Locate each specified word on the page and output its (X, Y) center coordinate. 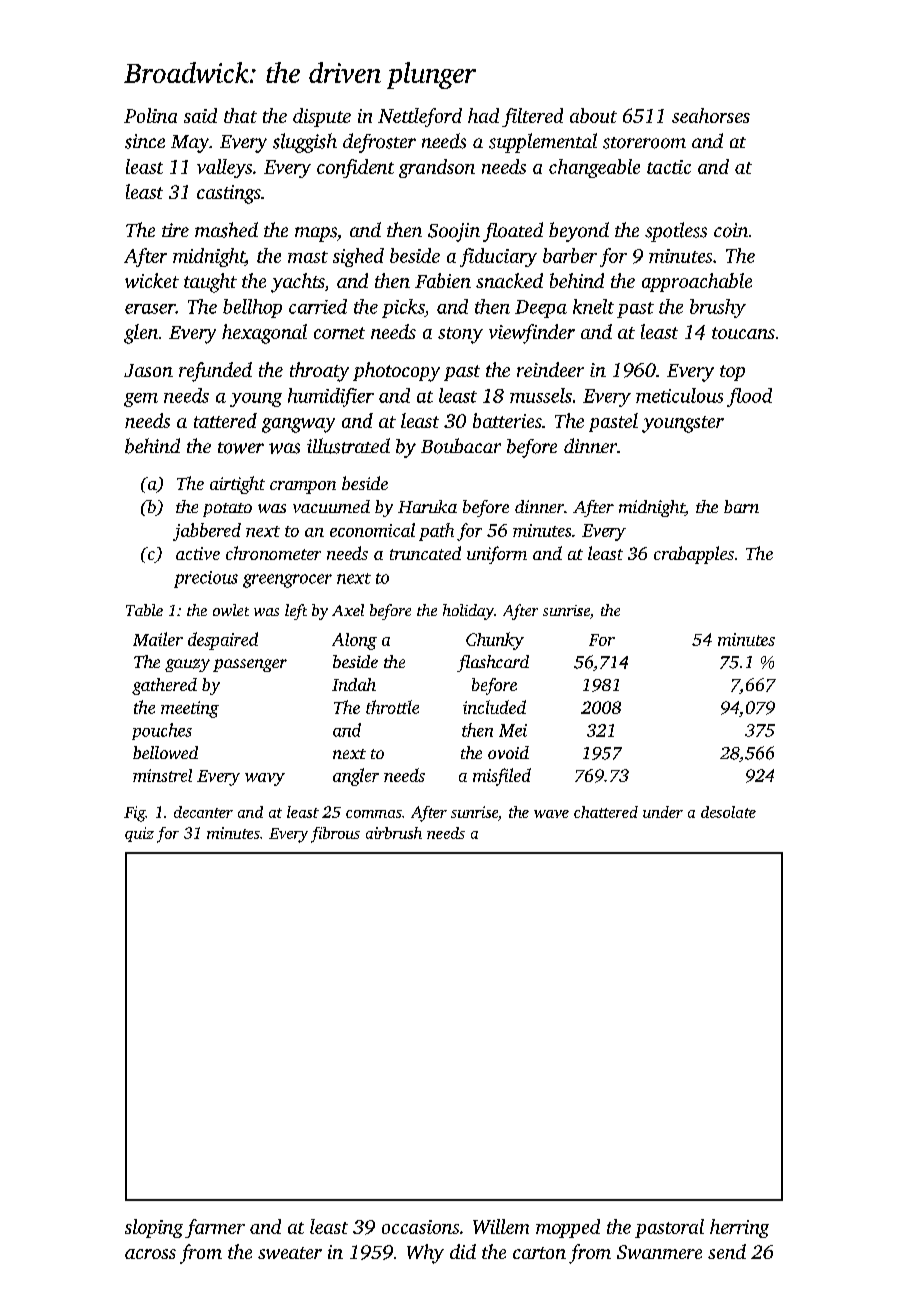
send (727, 1251)
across (150, 1254)
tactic (669, 167)
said (200, 115)
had (483, 115)
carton (539, 1253)
